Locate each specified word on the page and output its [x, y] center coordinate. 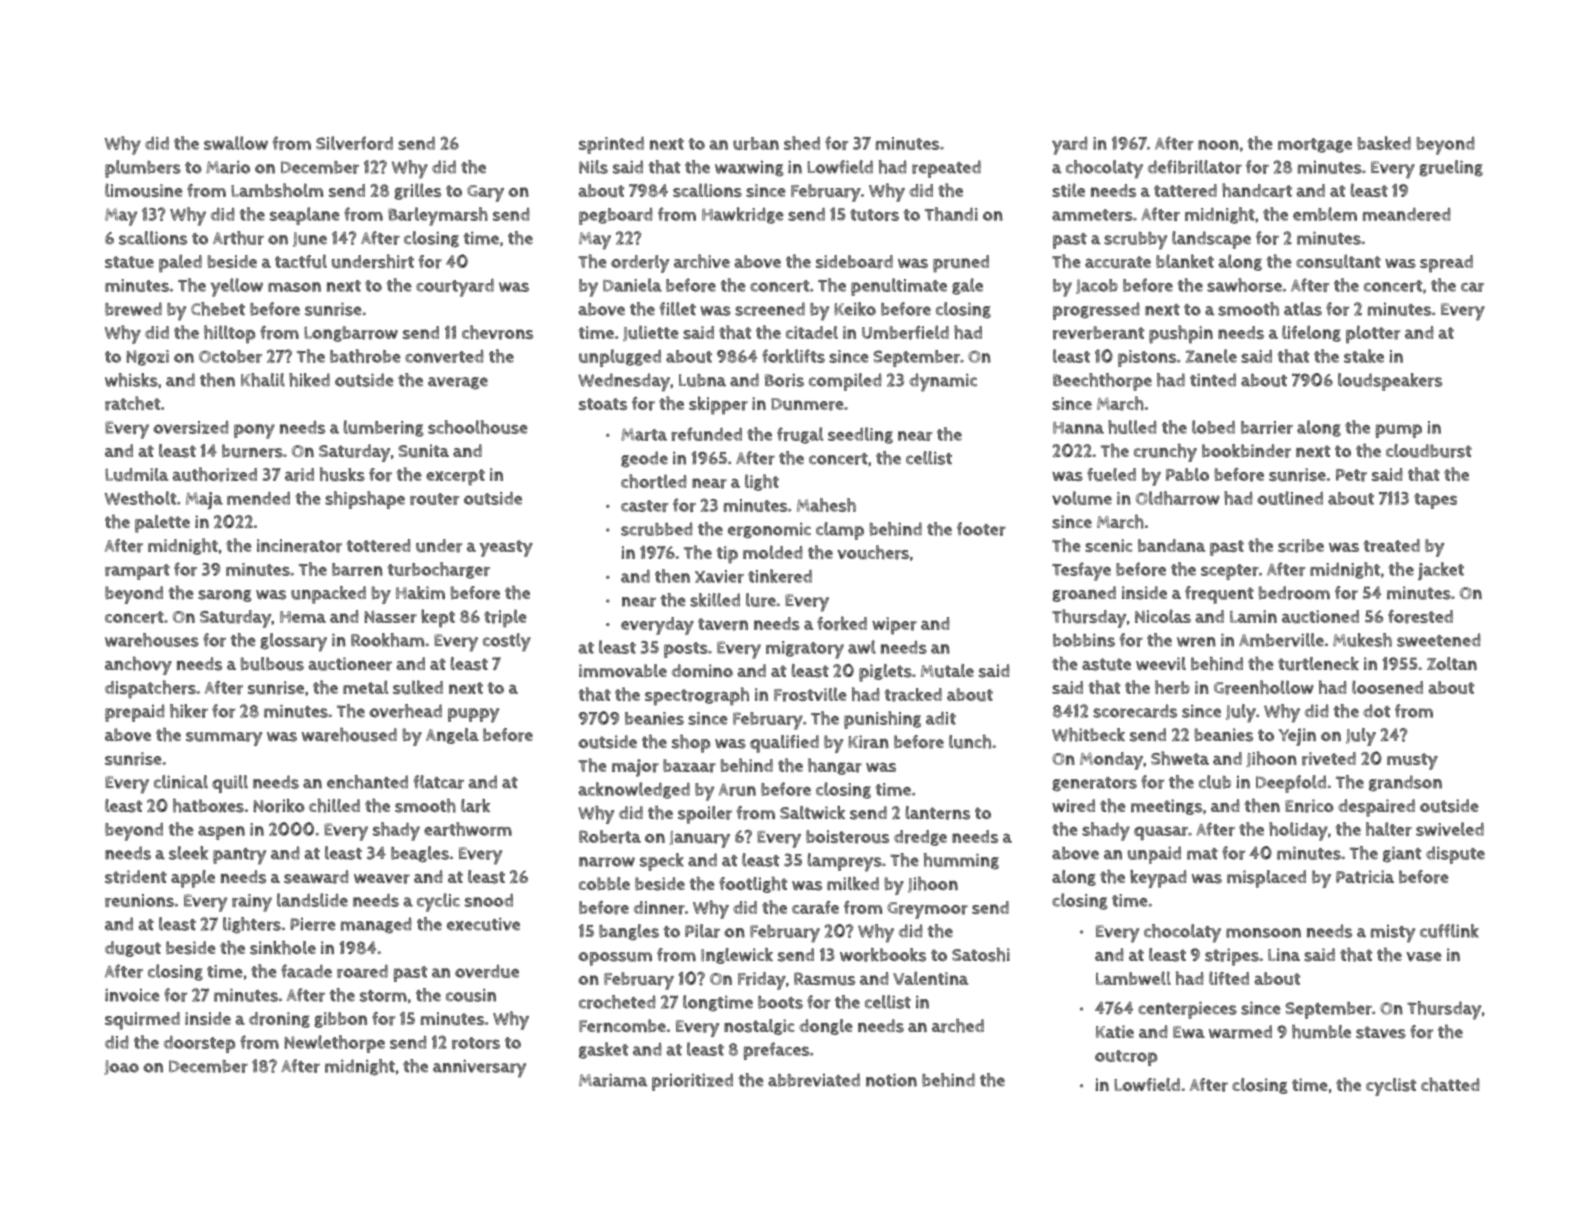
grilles [417, 191]
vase [1424, 957]
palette [162, 524]
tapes [1435, 501]
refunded [706, 434]
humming [961, 861]
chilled [334, 806]
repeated [946, 169]
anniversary [479, 1068]
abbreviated [814, 1080]
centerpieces [1187, 1010]
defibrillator [1195, 167]
